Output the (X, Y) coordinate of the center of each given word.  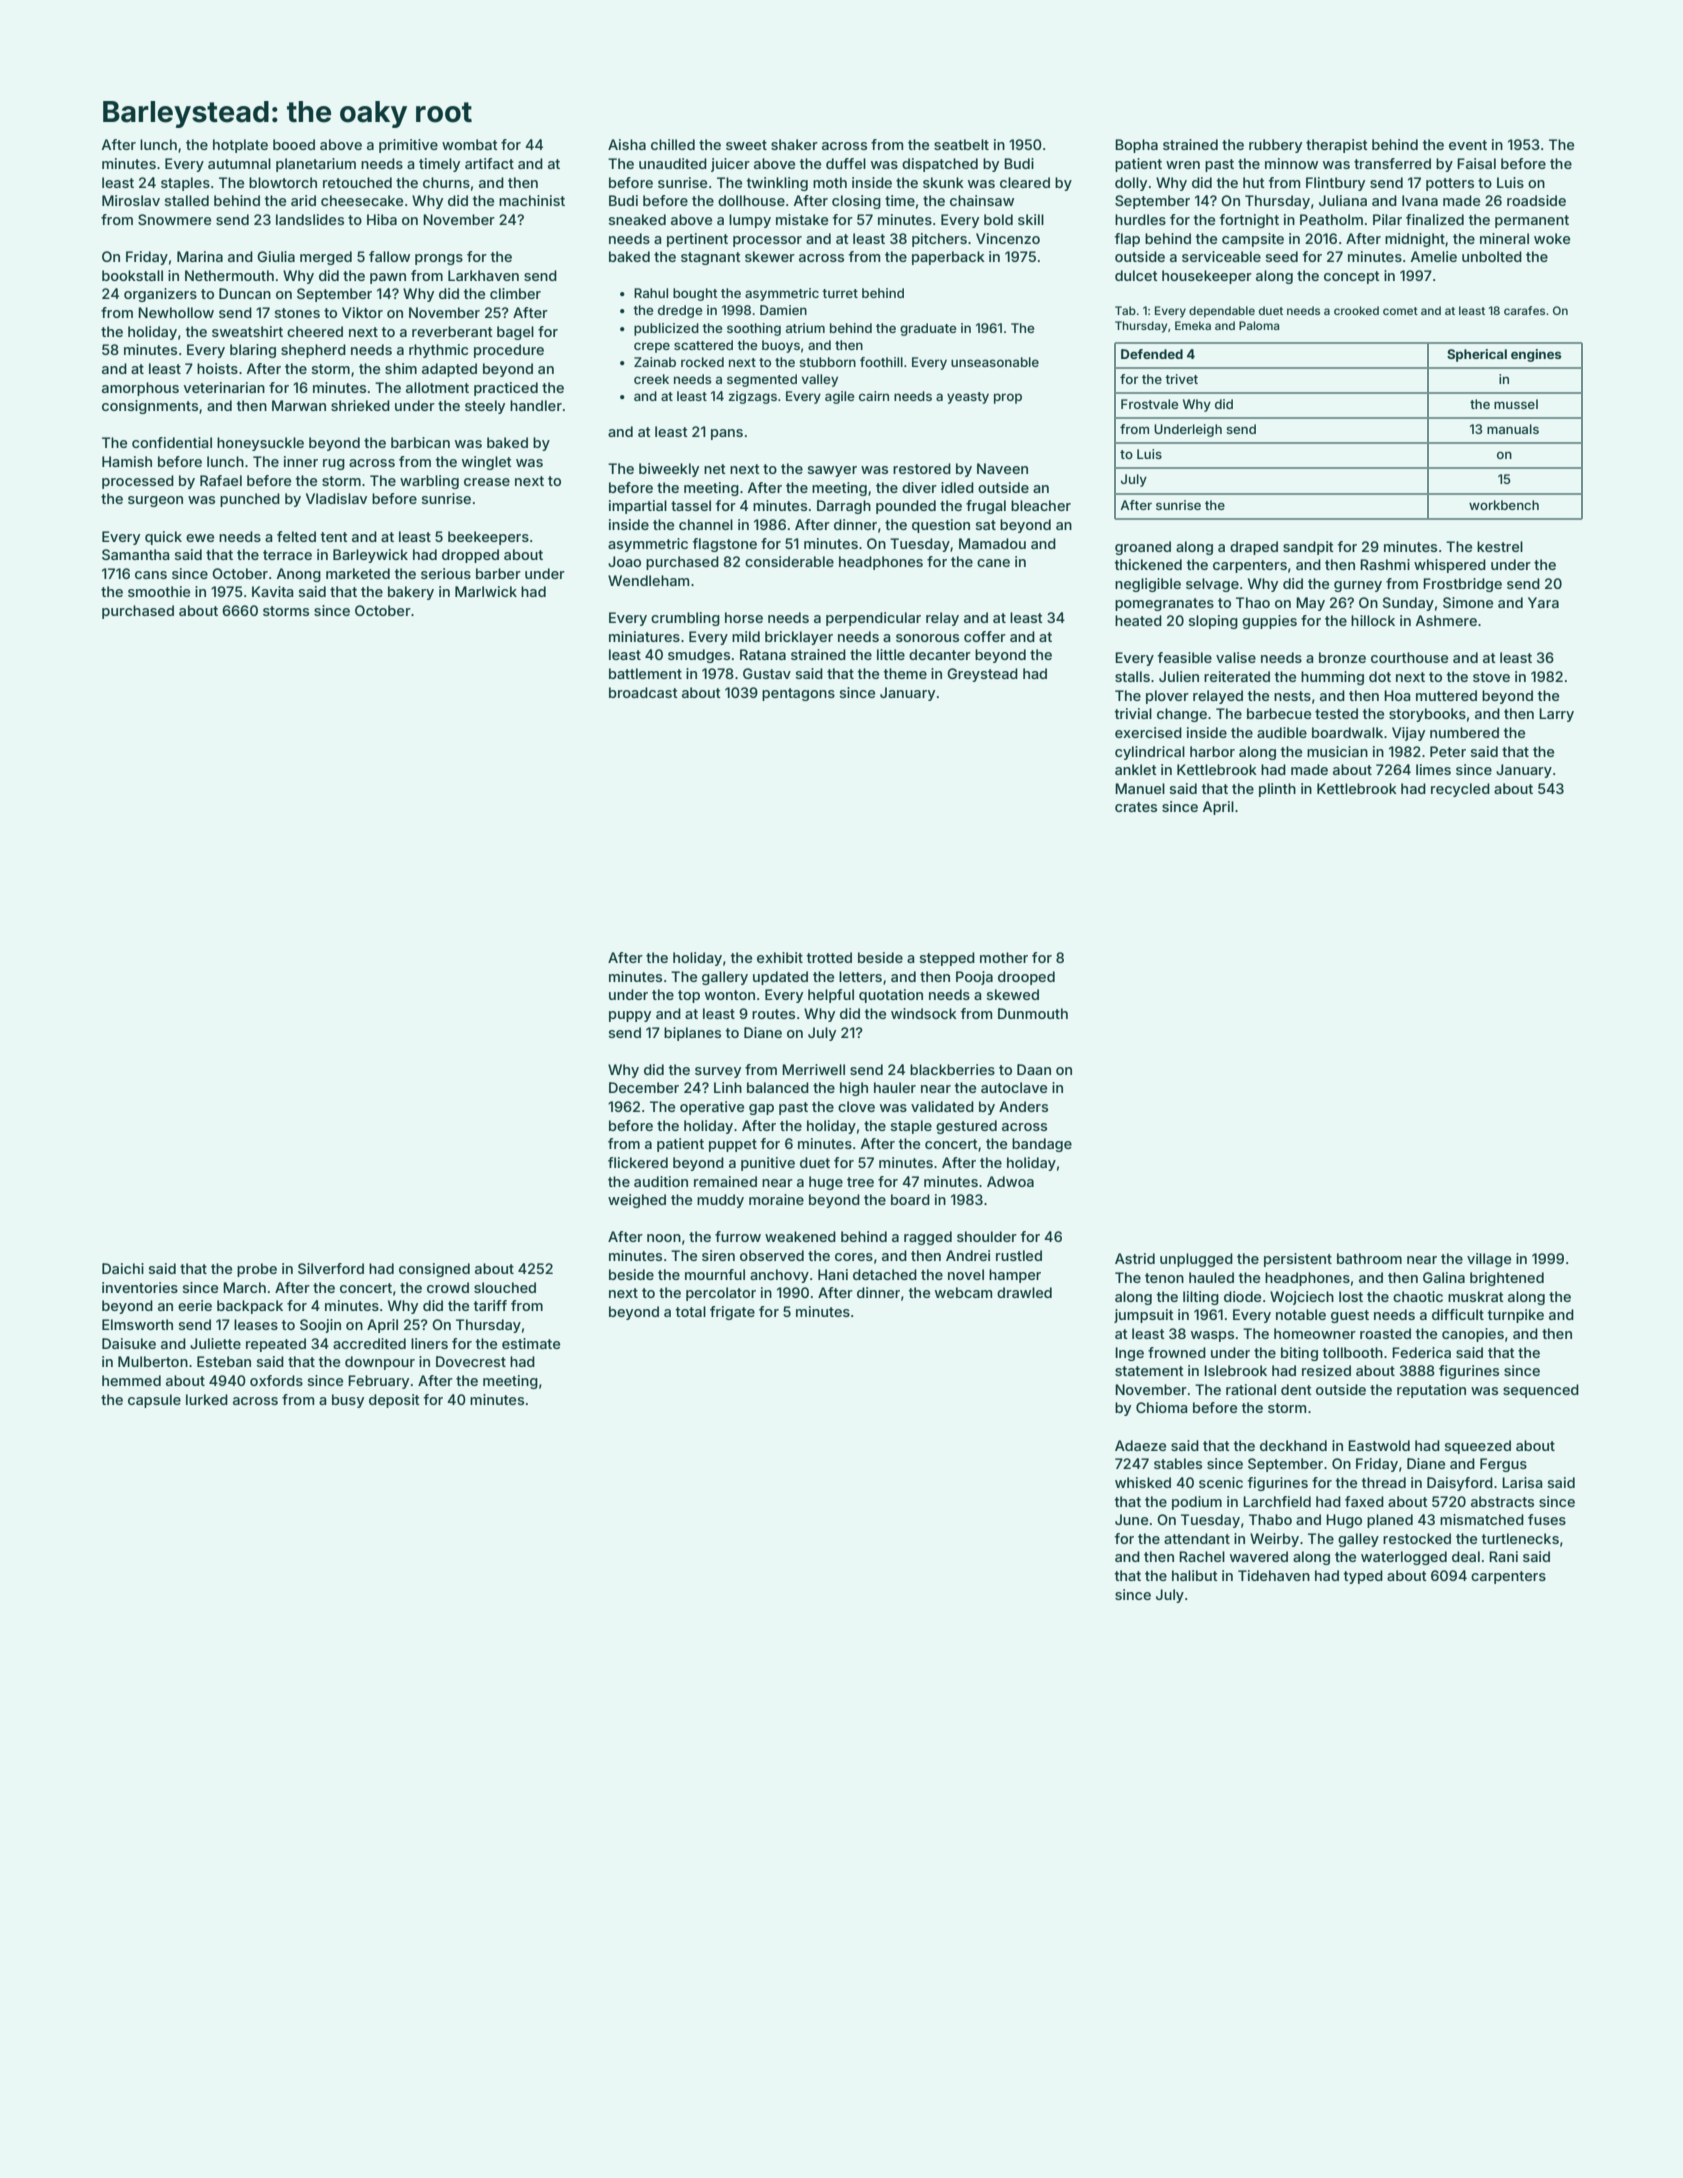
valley (820, 380)
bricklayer (799, 638)
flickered (638, 1162)
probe (257, 1270)
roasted (1385, 1333)
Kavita (273, 591)
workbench (1504, 505)
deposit (394, 1401)
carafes (1524, 310)
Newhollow (176, 312)
